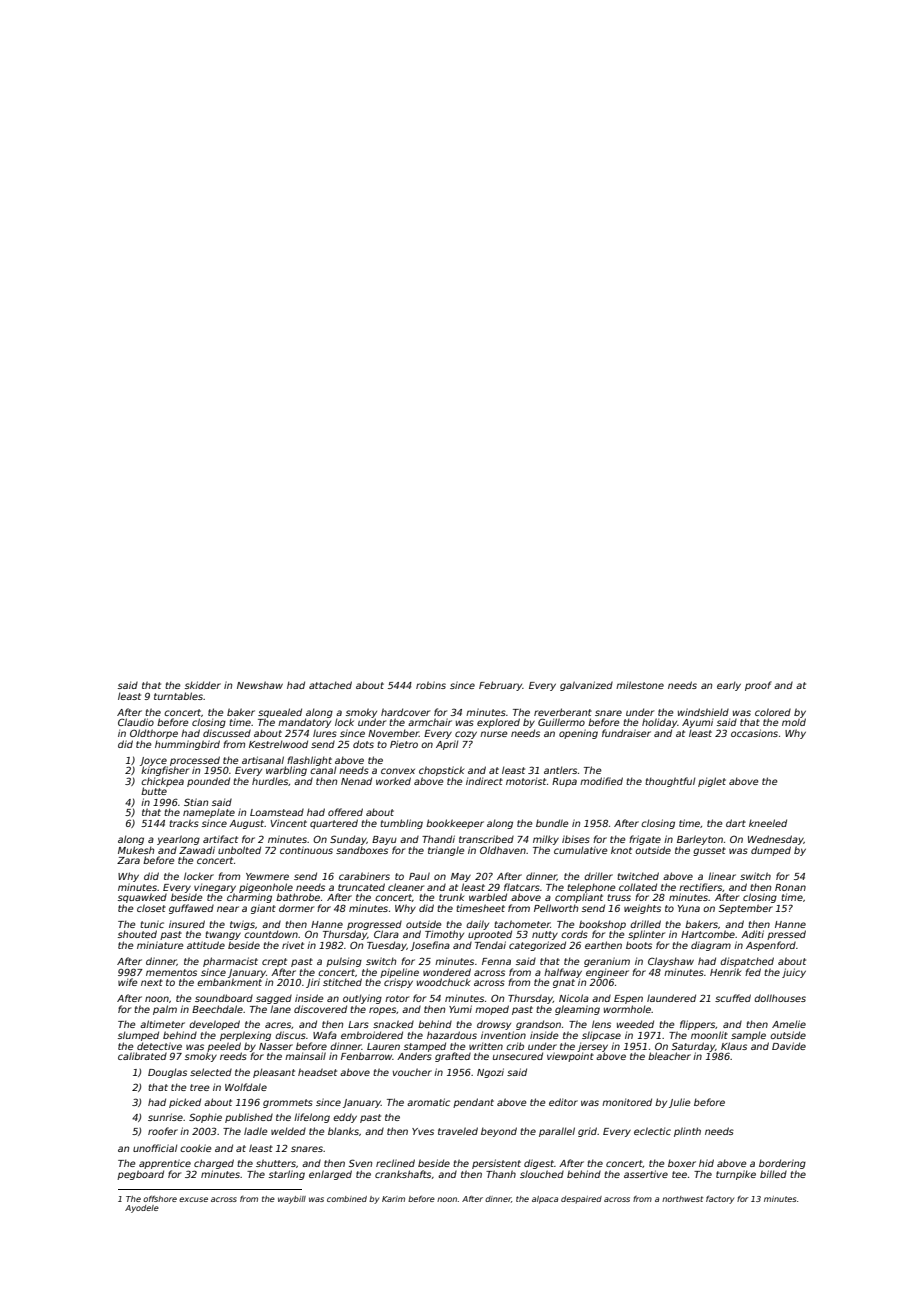 The width and height of the document is (924, 1308). What do you see at coordinates (758, 686) in the document?
I see `proof` at bounding box center [758, 686].
